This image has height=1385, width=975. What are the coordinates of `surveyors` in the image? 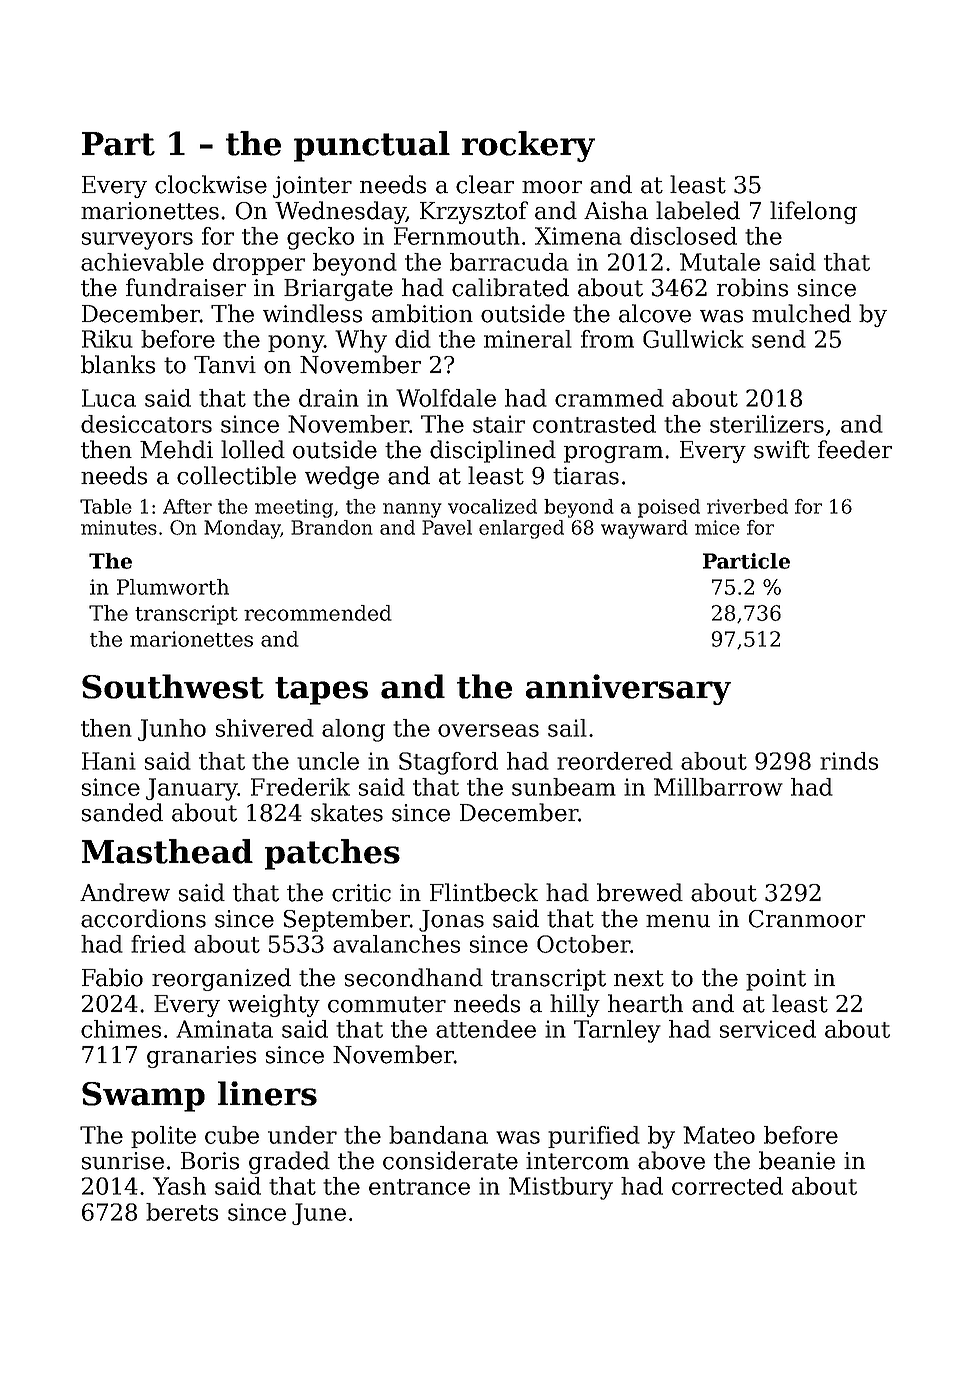 It's located at (137, 241).
